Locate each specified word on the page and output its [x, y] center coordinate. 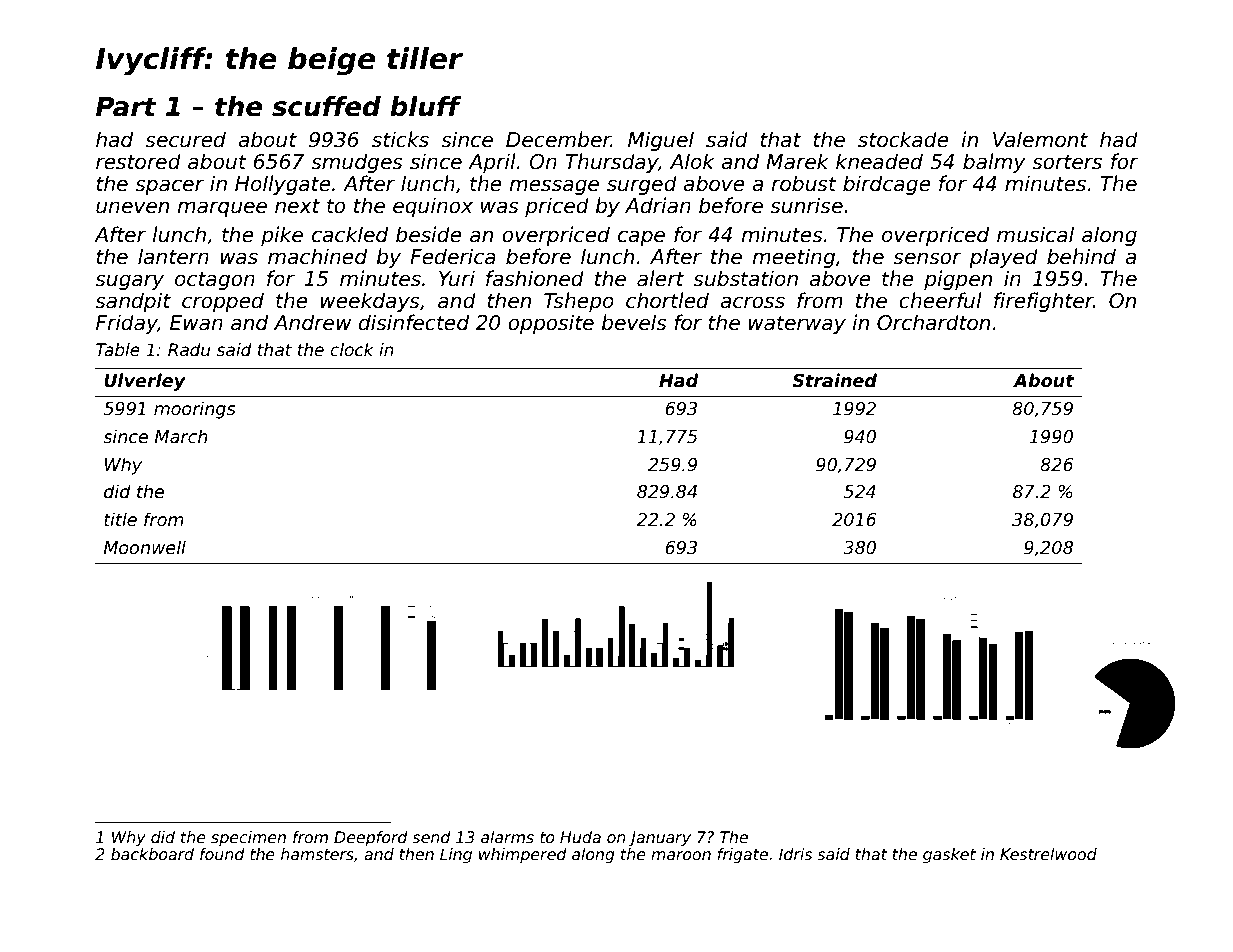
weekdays [370, 302]
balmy [994, 163]
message [554, 187]
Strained [834, 380]
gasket [949, 855]
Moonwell [145, 547]
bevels [634, 322]
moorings [195, 410]
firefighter [1043, 302]
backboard [152, 854]
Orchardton [933, 322]
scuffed [326, 106]
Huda [580, 837]
